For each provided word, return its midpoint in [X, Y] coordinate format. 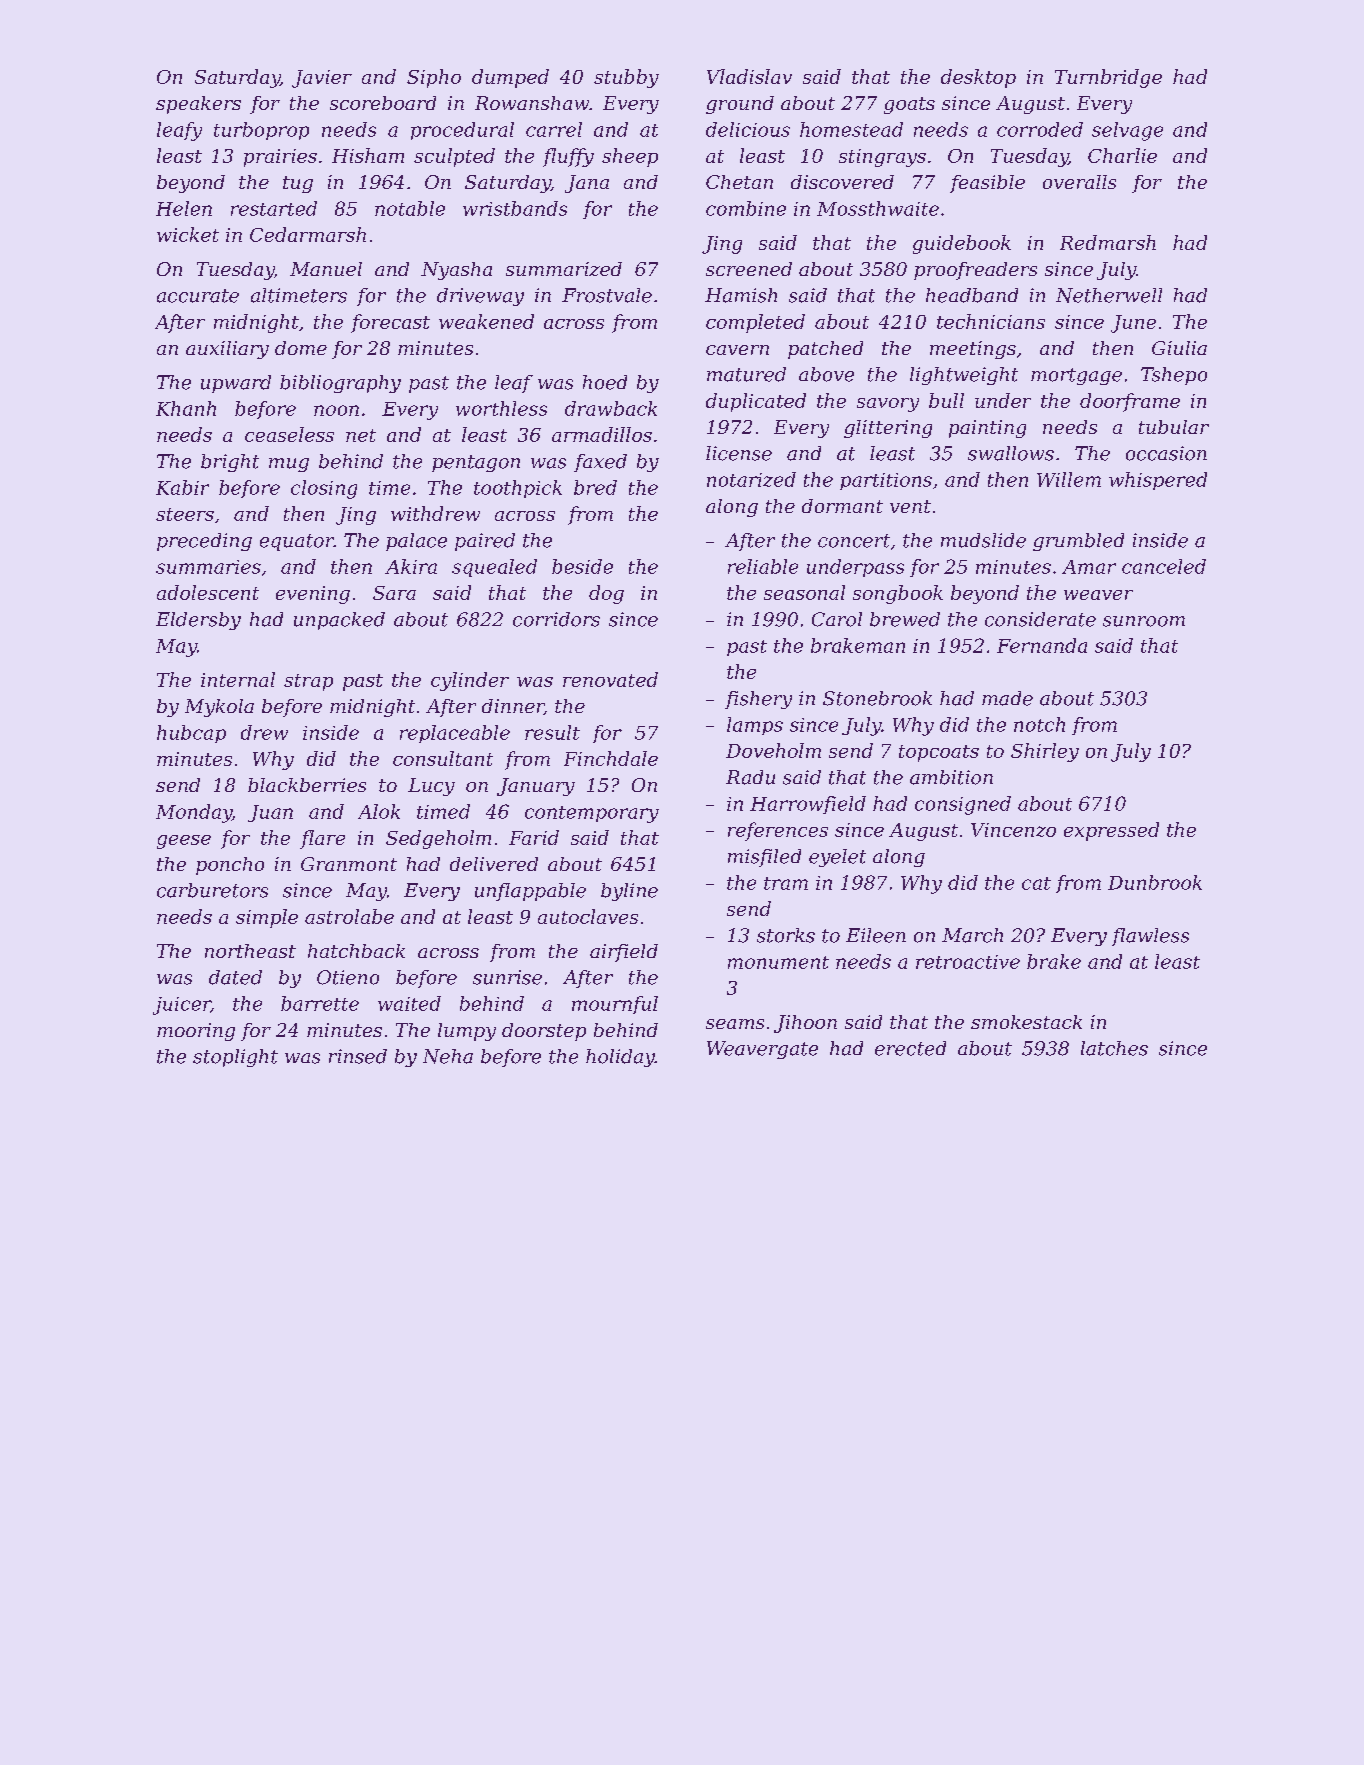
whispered [1158, 481]
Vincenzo [1013, 830]
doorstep [544, 1032]
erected [910, 1048]
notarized [751, 479]
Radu [750, 777]
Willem [1069, 479]
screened [749, 269]
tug [298, 184]
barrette [320, 1003]
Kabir [182, 487]
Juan [270, 813]
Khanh [186, 408]
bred [595, 487]
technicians [991, 321]
